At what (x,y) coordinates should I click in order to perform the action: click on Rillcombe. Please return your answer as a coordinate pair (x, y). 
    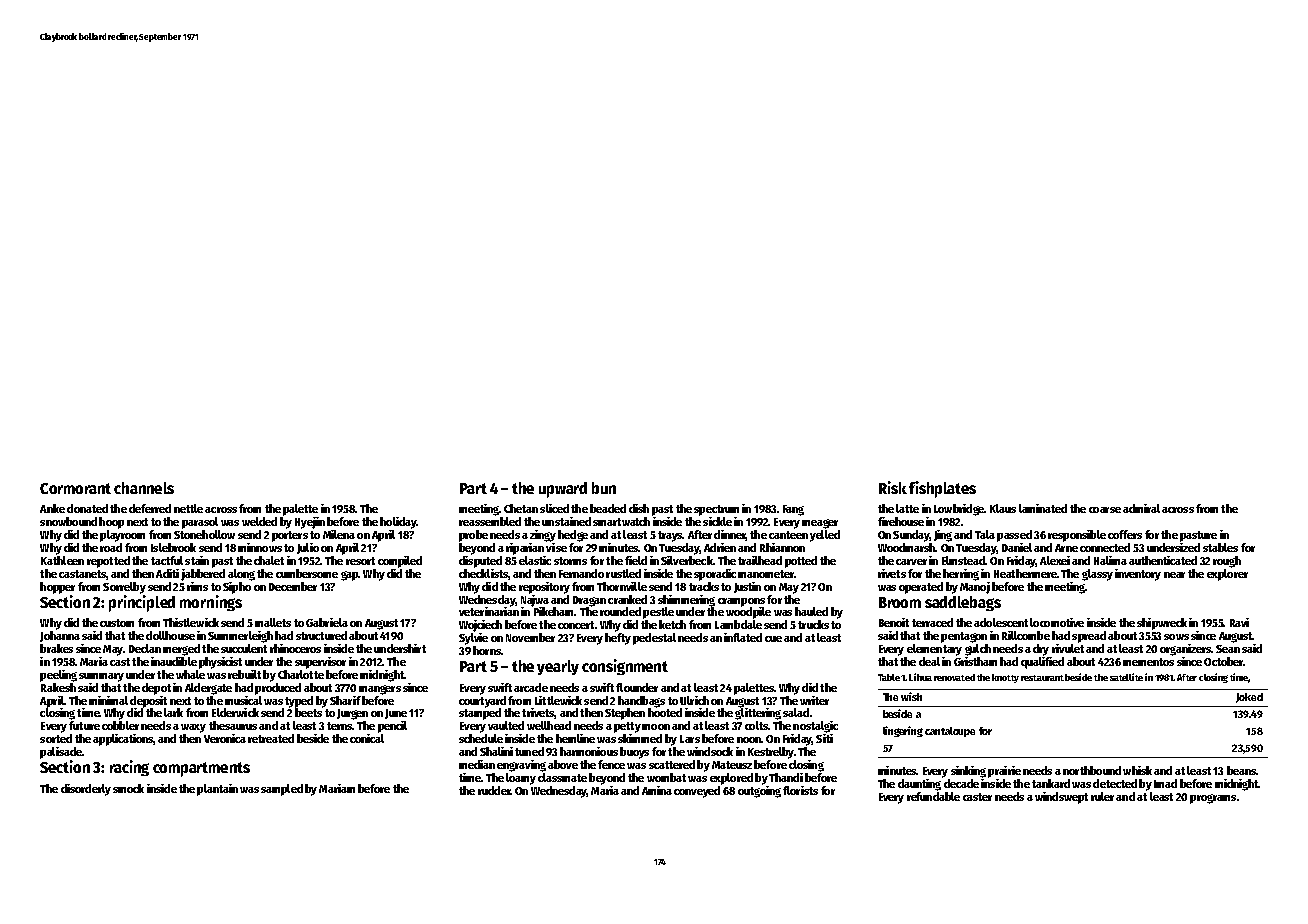
    Looking at the image, I should click on (1026, 635).
